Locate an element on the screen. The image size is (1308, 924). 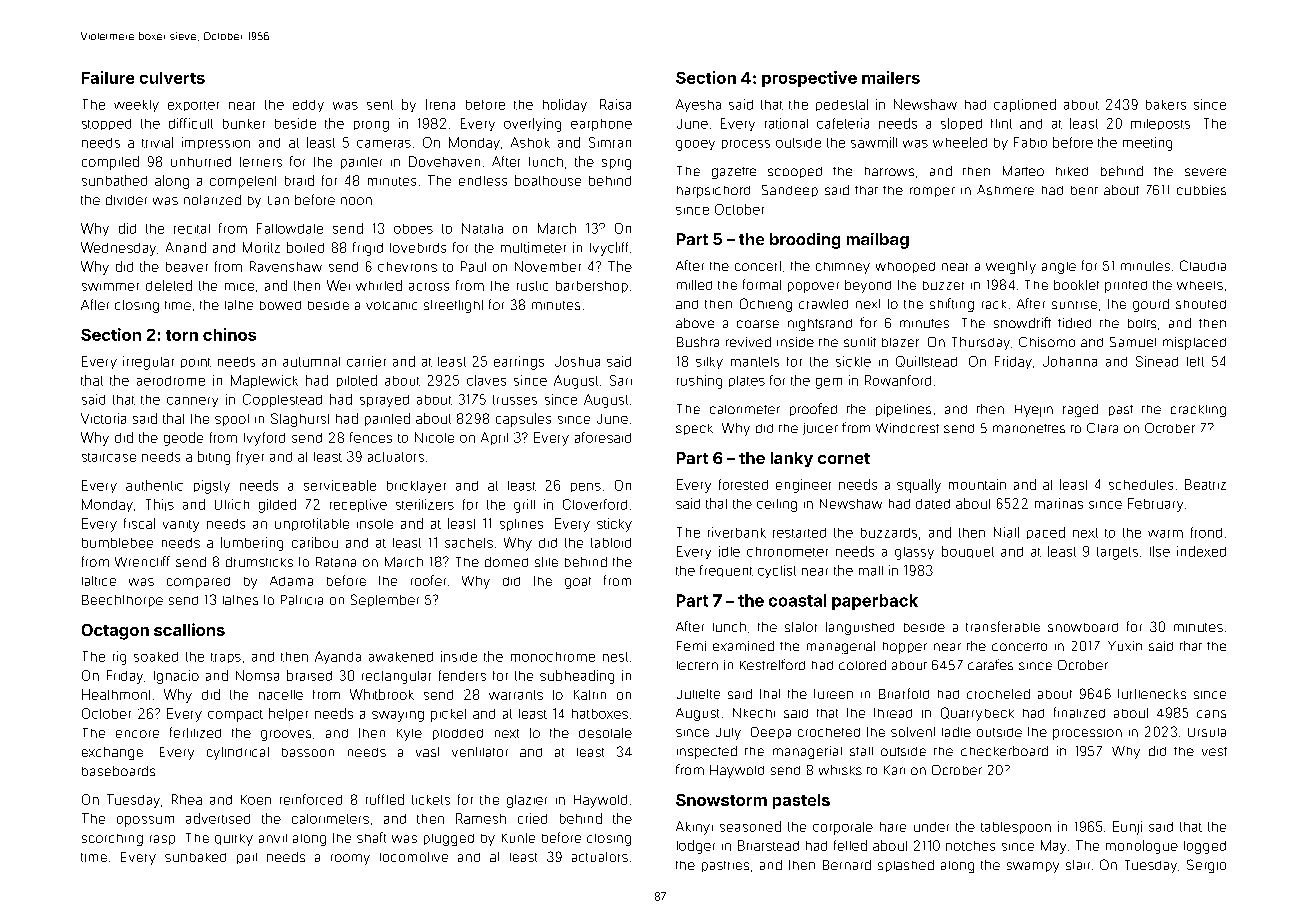
restarted is located at coordinates (799, 533).
